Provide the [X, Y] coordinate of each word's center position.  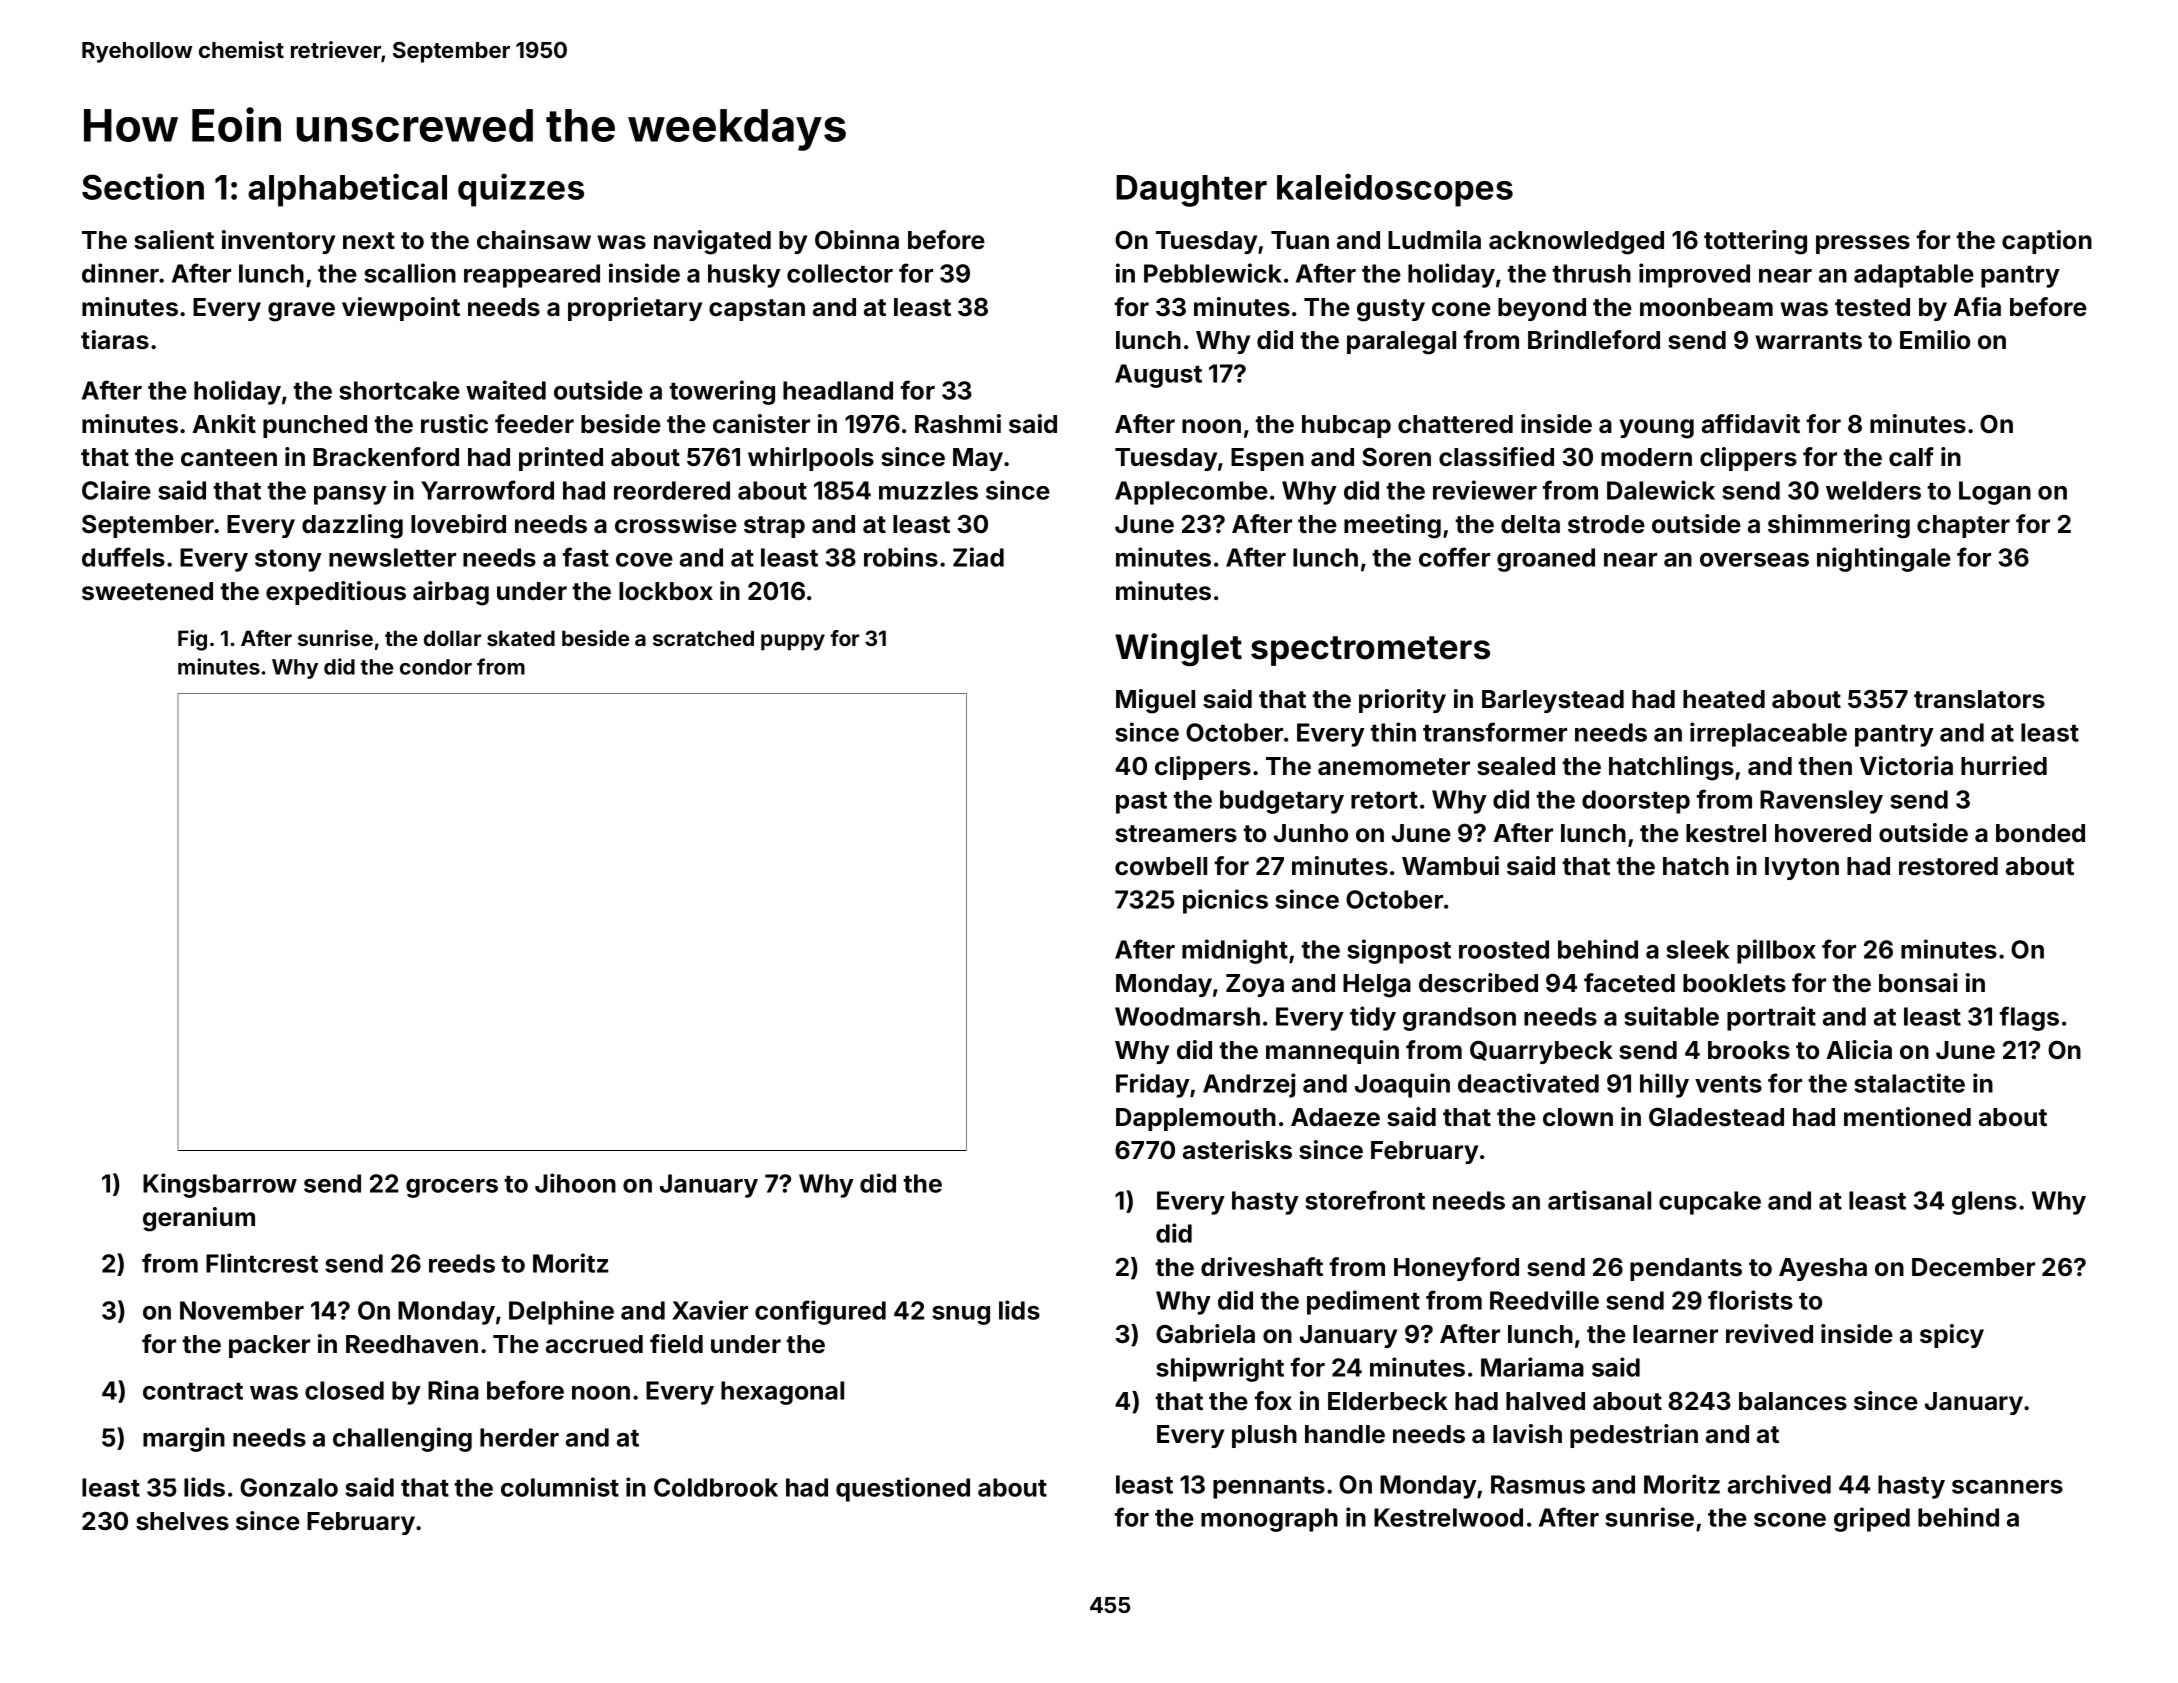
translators [1979, 699]
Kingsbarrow [220, 1185]
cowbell [1161, 866]
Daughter [1191, 191]
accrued [594, 1344]
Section [143, 186]
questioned [903, 1489]
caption [2047, 242]
